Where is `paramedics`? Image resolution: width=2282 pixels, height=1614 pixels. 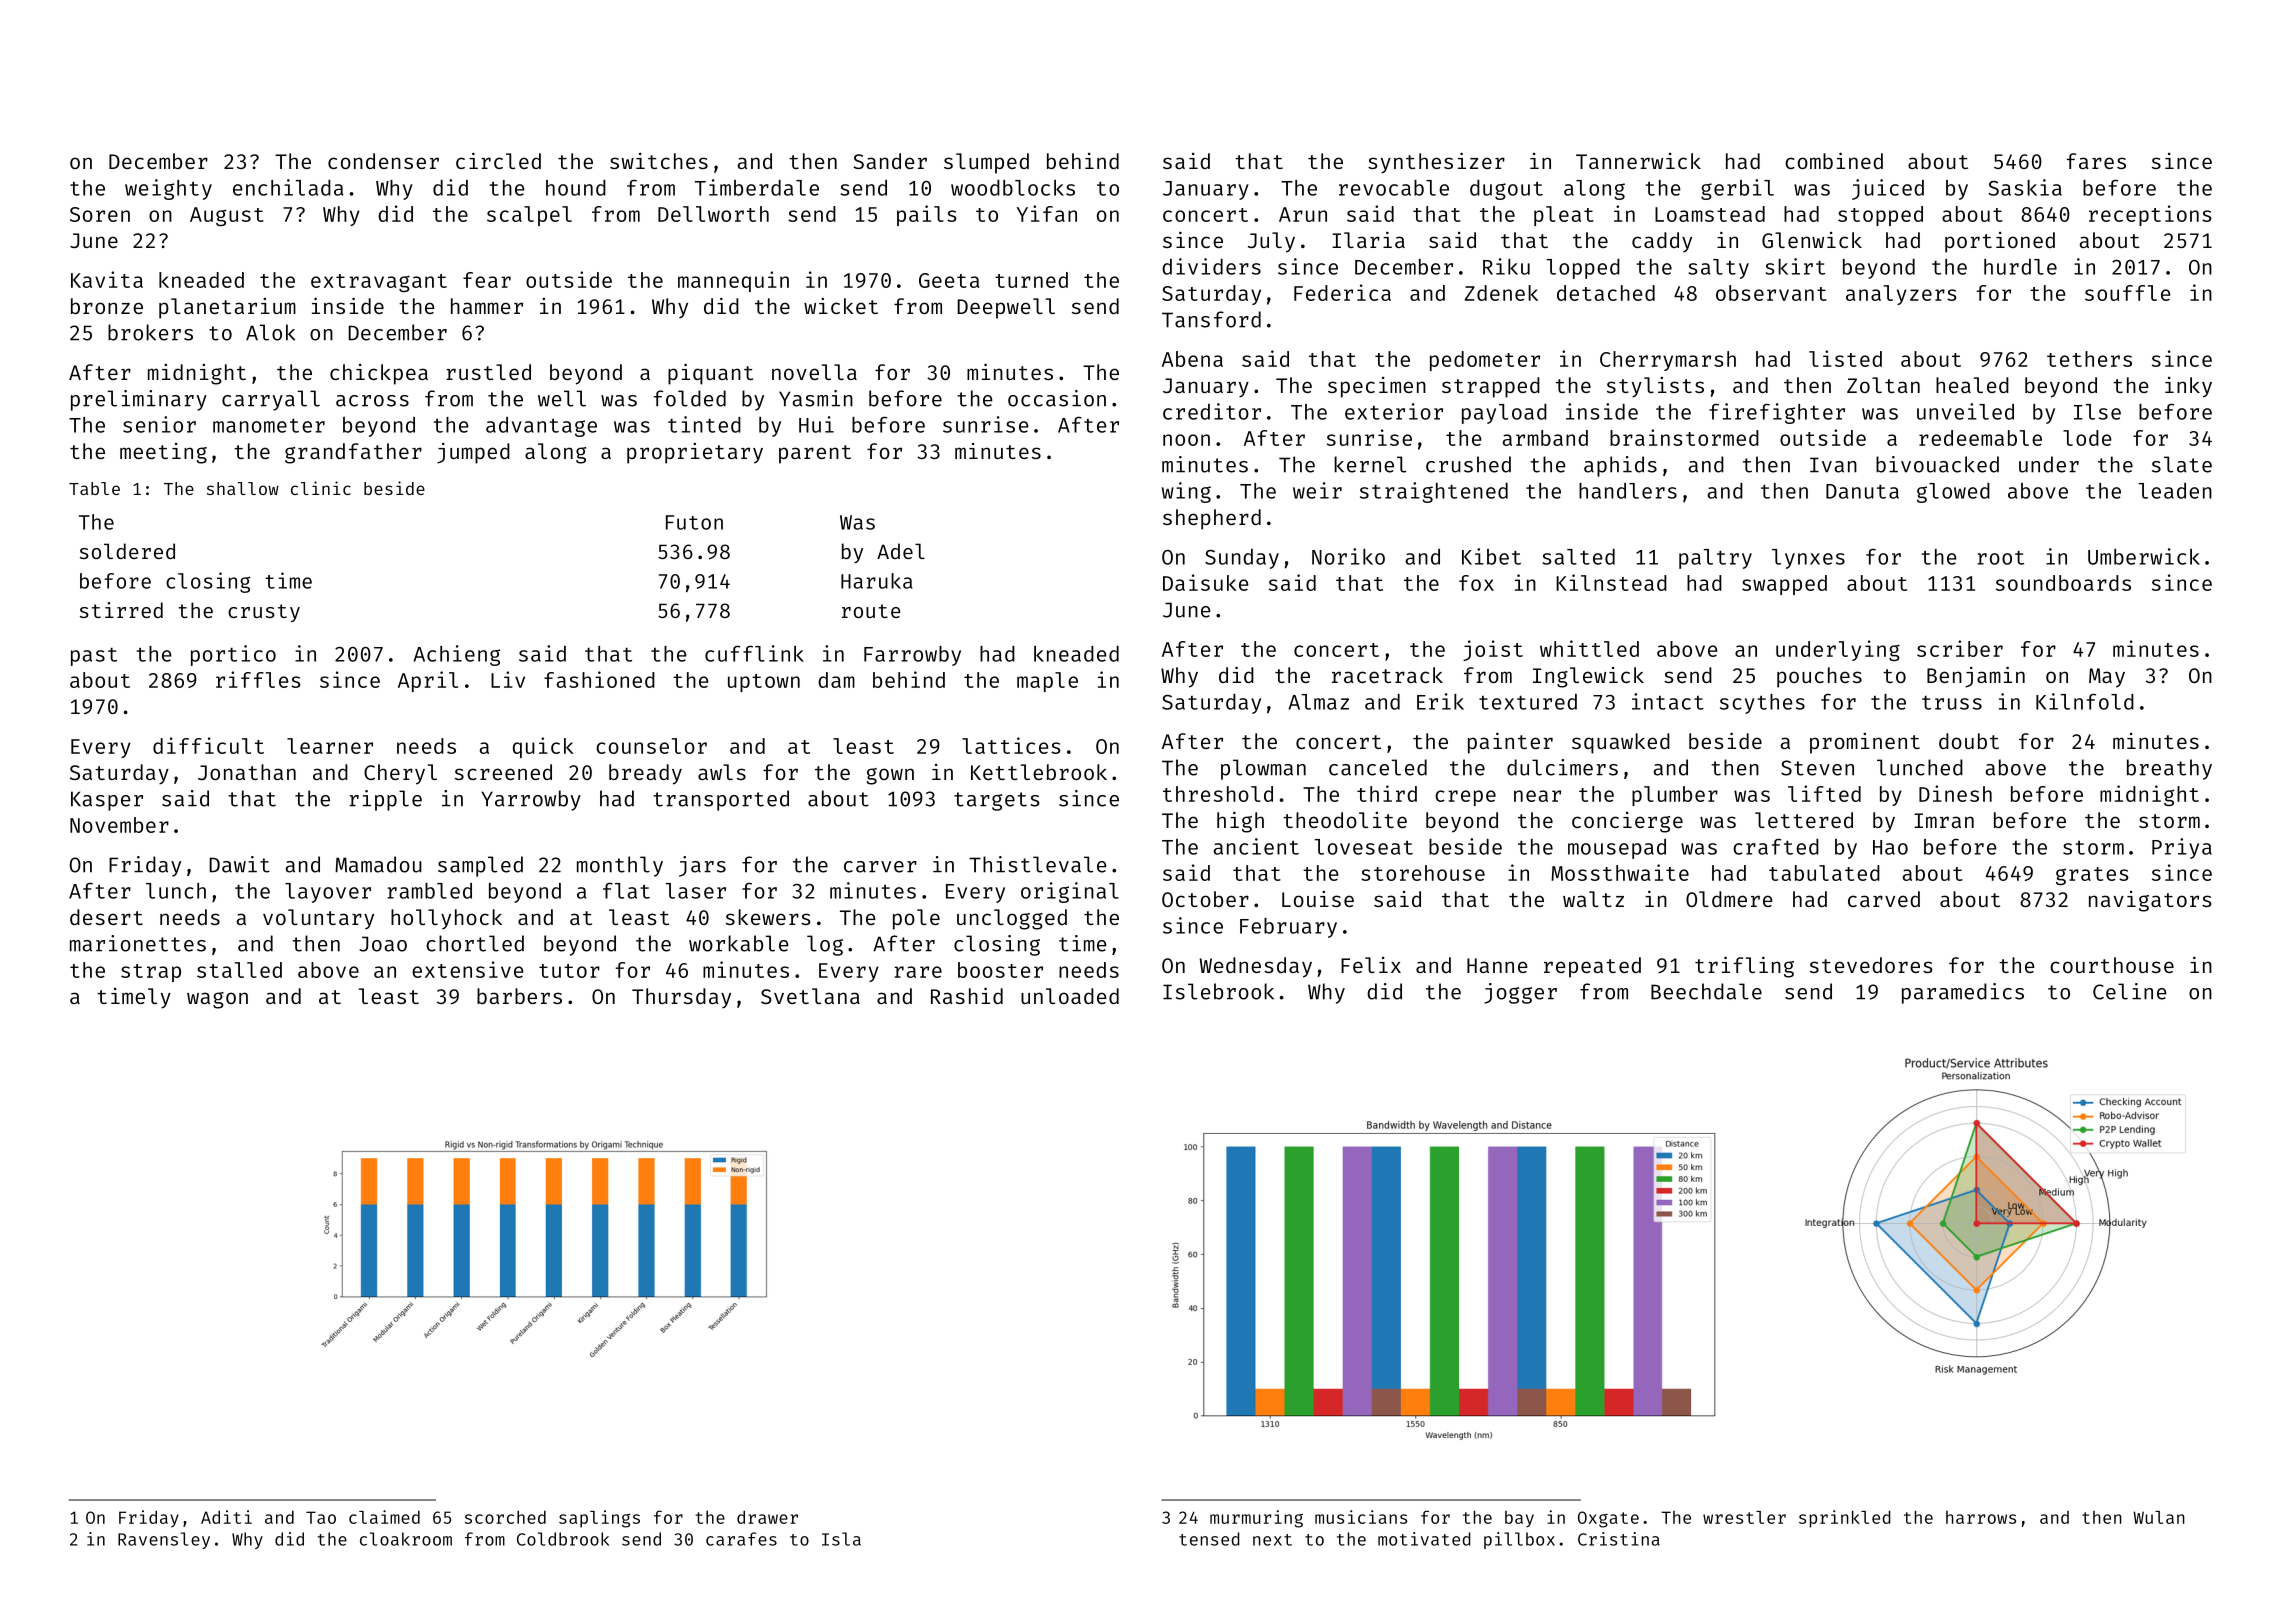 paramedics is located at coordinates (1963, 993).
